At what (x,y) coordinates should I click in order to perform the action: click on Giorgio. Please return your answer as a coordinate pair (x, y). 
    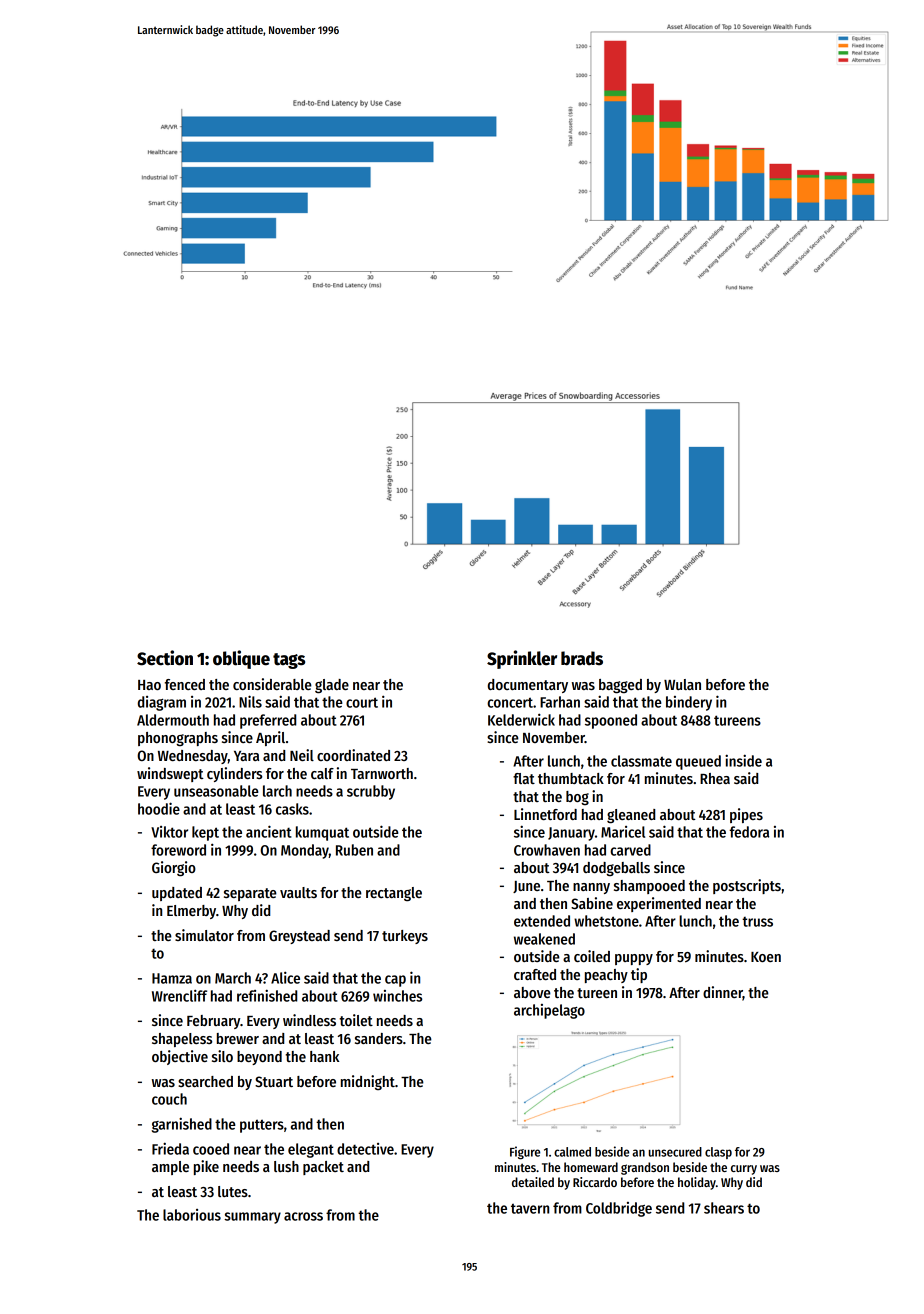
    Looking at the image, I should click on (174, 869).
